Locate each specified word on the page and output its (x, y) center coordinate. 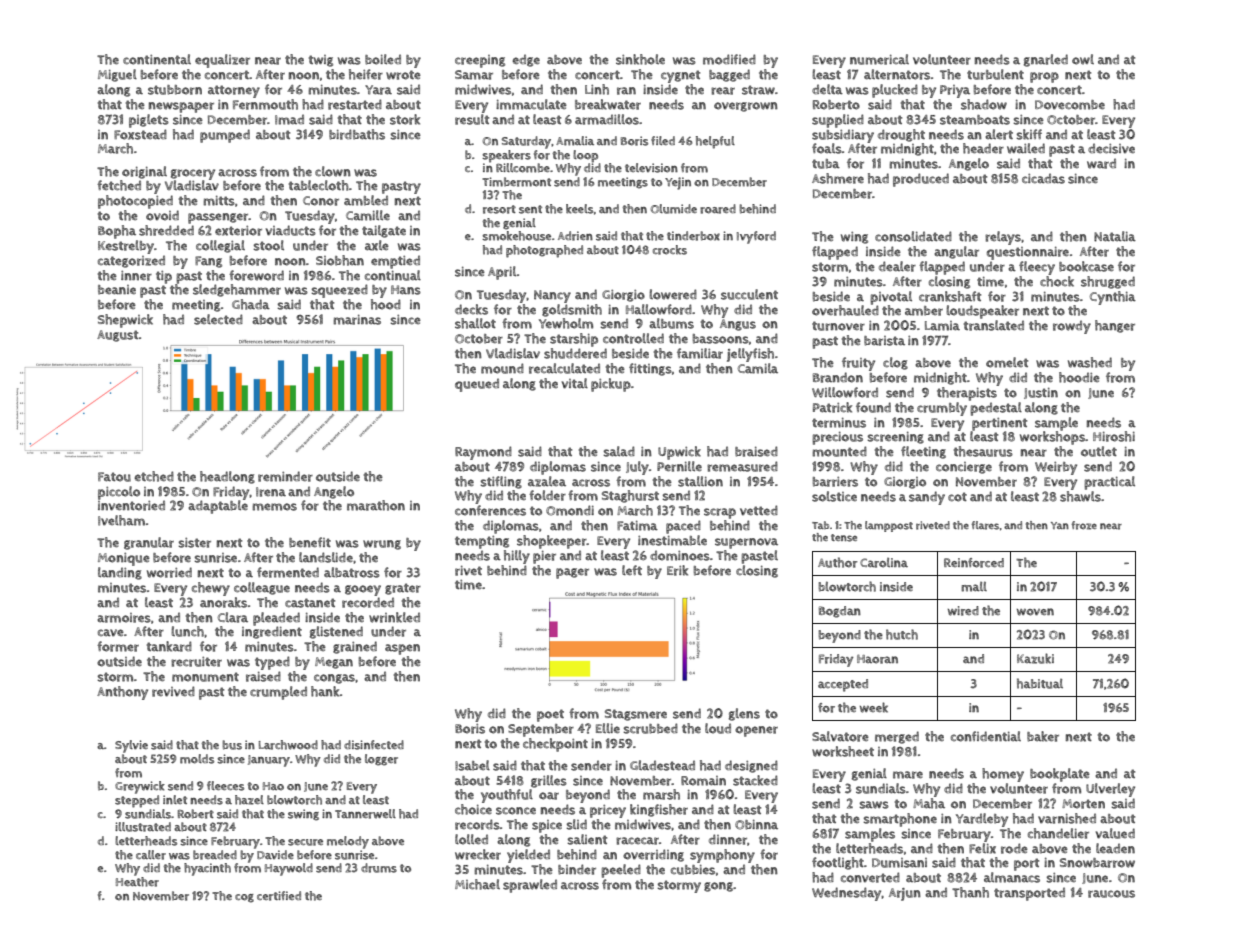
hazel (249, 800)
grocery (193, 174)
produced (921, 180)
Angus (738, 325)
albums (671, 323)
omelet (1007, 362)
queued (477, 385)
